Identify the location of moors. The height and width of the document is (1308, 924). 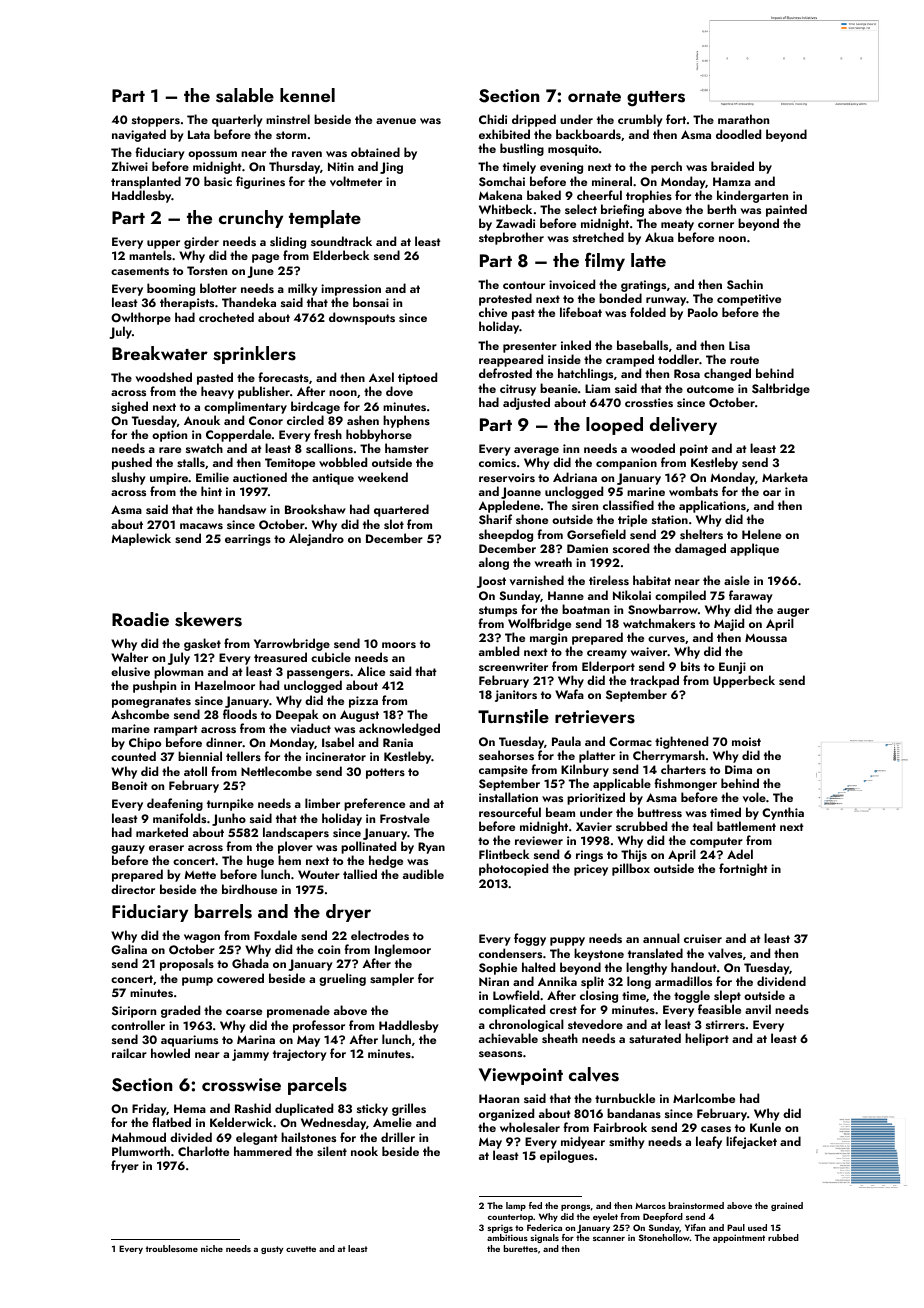
(399, 645).
